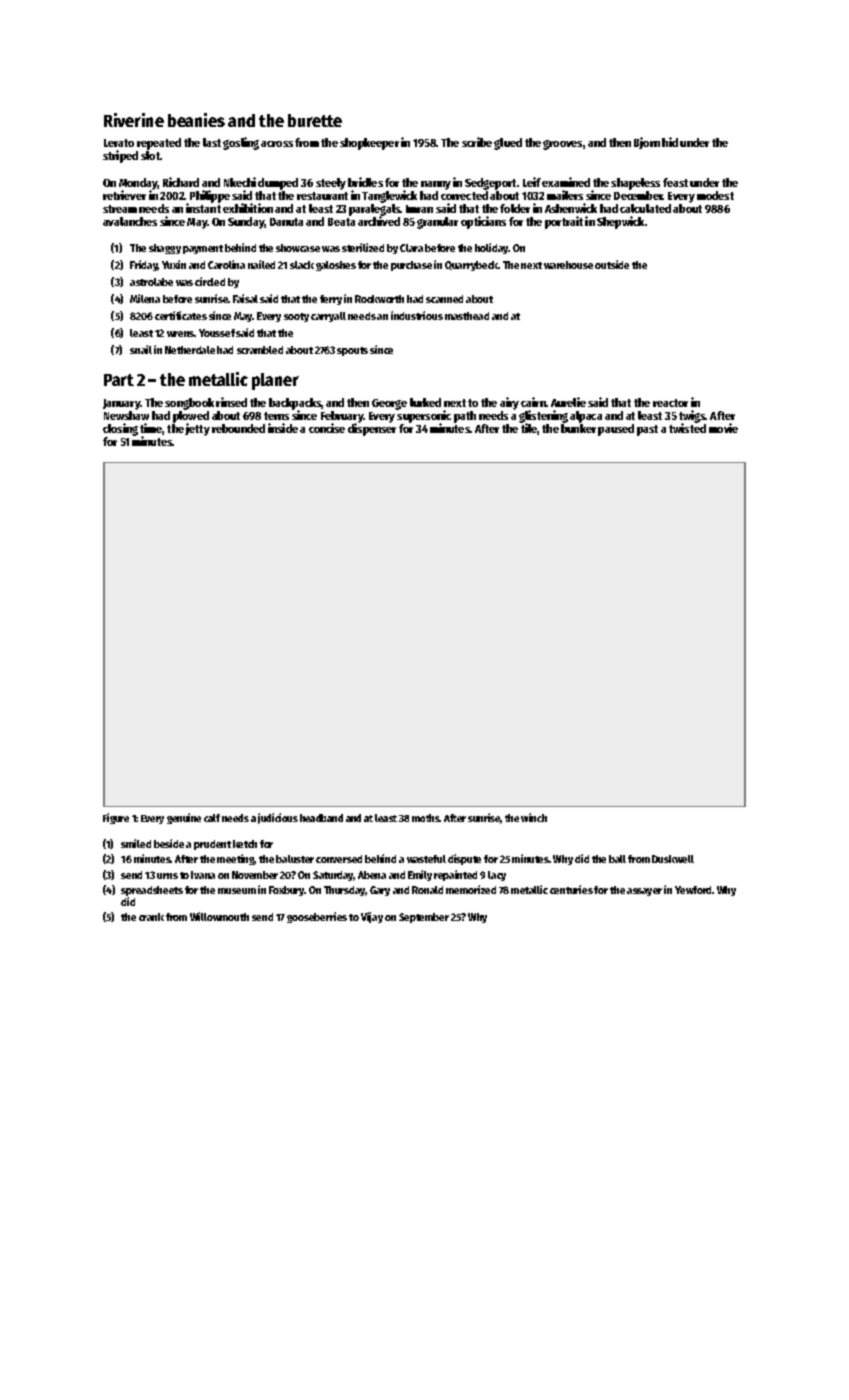 The image size is (849, 1400). Describe the element at coordinates (477, 142) in the image. I see `scribe` at that location.
